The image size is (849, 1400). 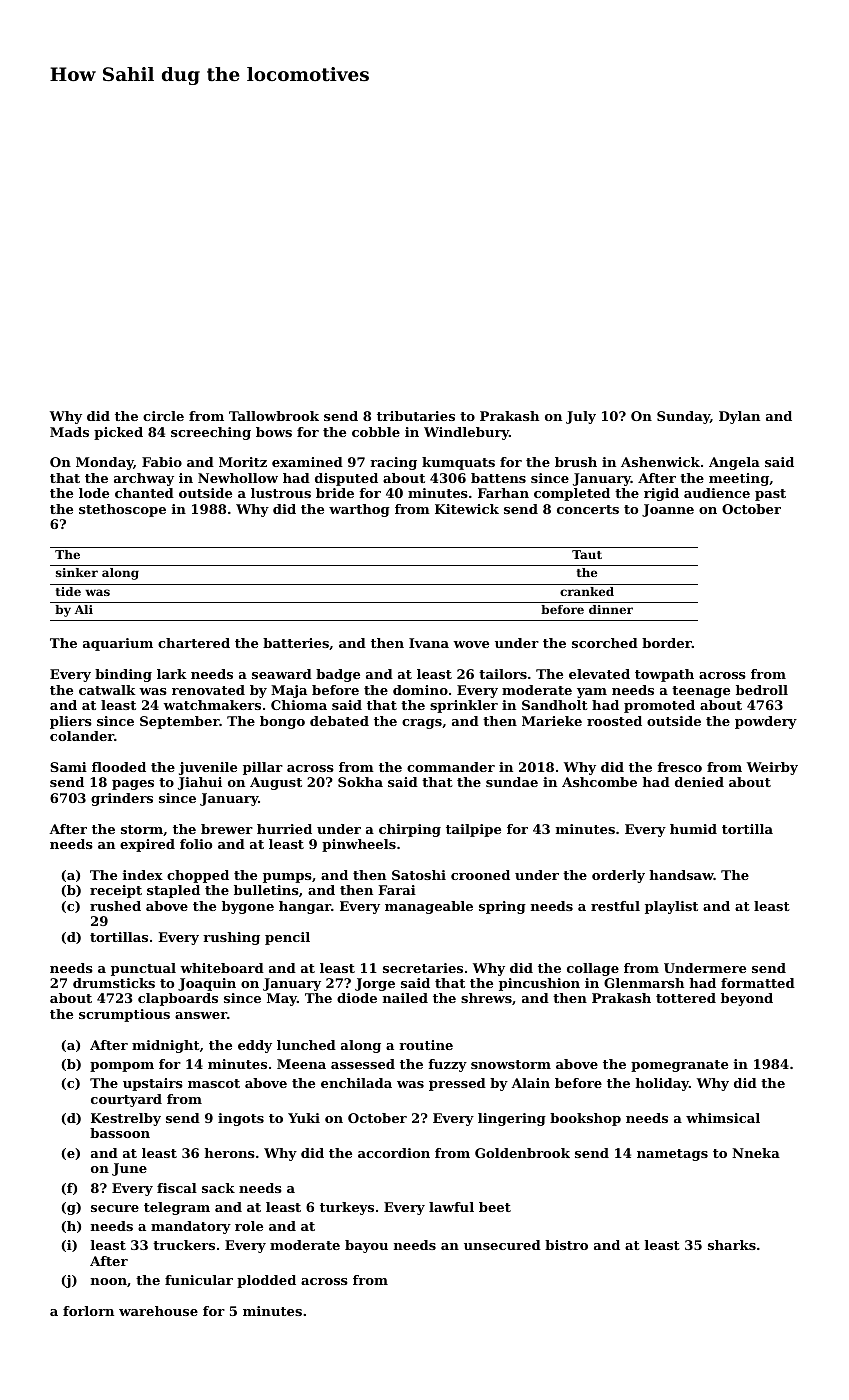 What do you see at coordinates (163, 416) in the page?
I see `circle` at bounding box center [163, 416].
